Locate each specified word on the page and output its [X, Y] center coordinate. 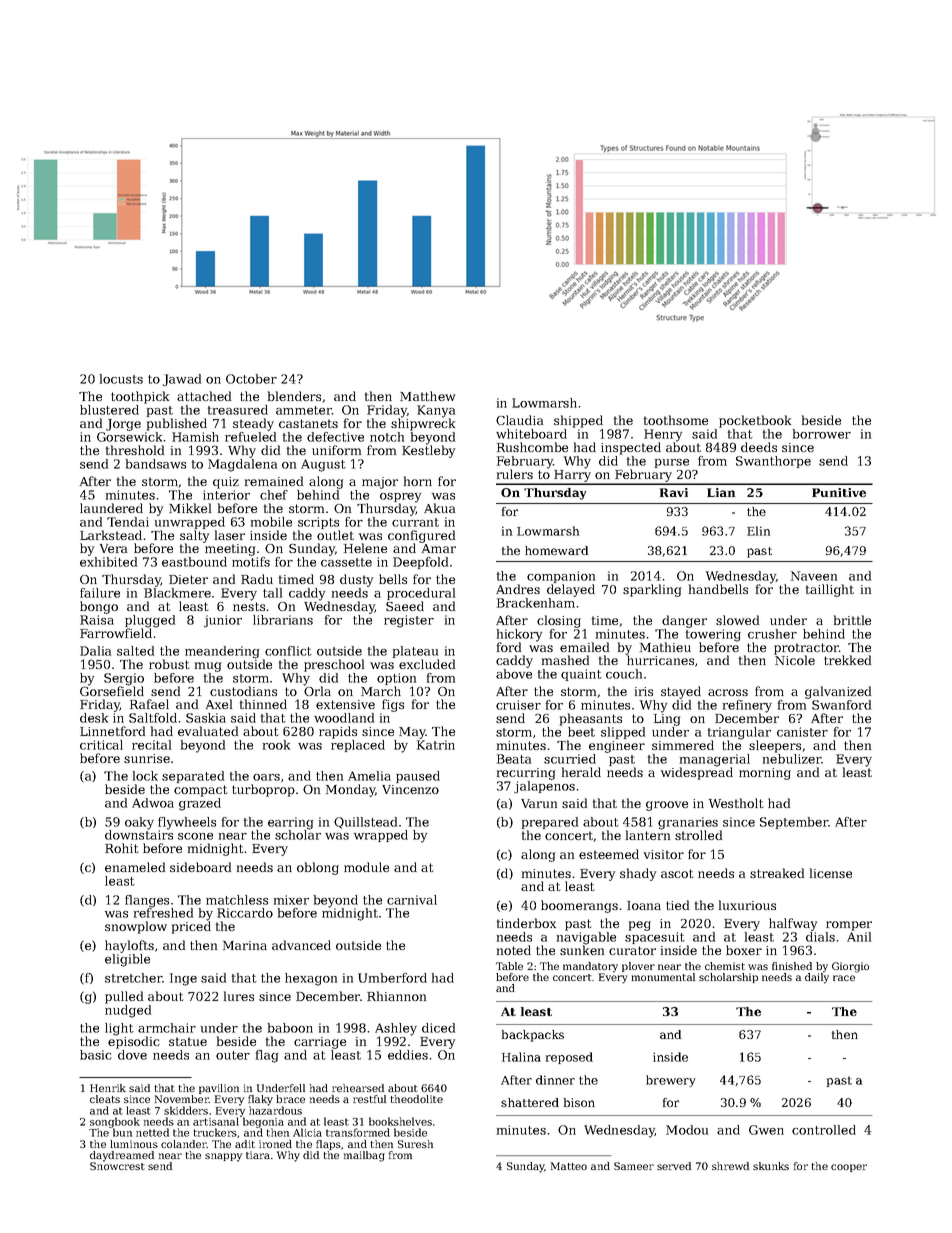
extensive [345, 704]
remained [274, 481]
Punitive [839, 492]
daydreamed [122, 1156]
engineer [617, 747]
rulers [515, 474]
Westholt [736, 803]
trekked [847, 660]
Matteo [569, 1166]
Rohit [122, 848]
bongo [99, 607]
